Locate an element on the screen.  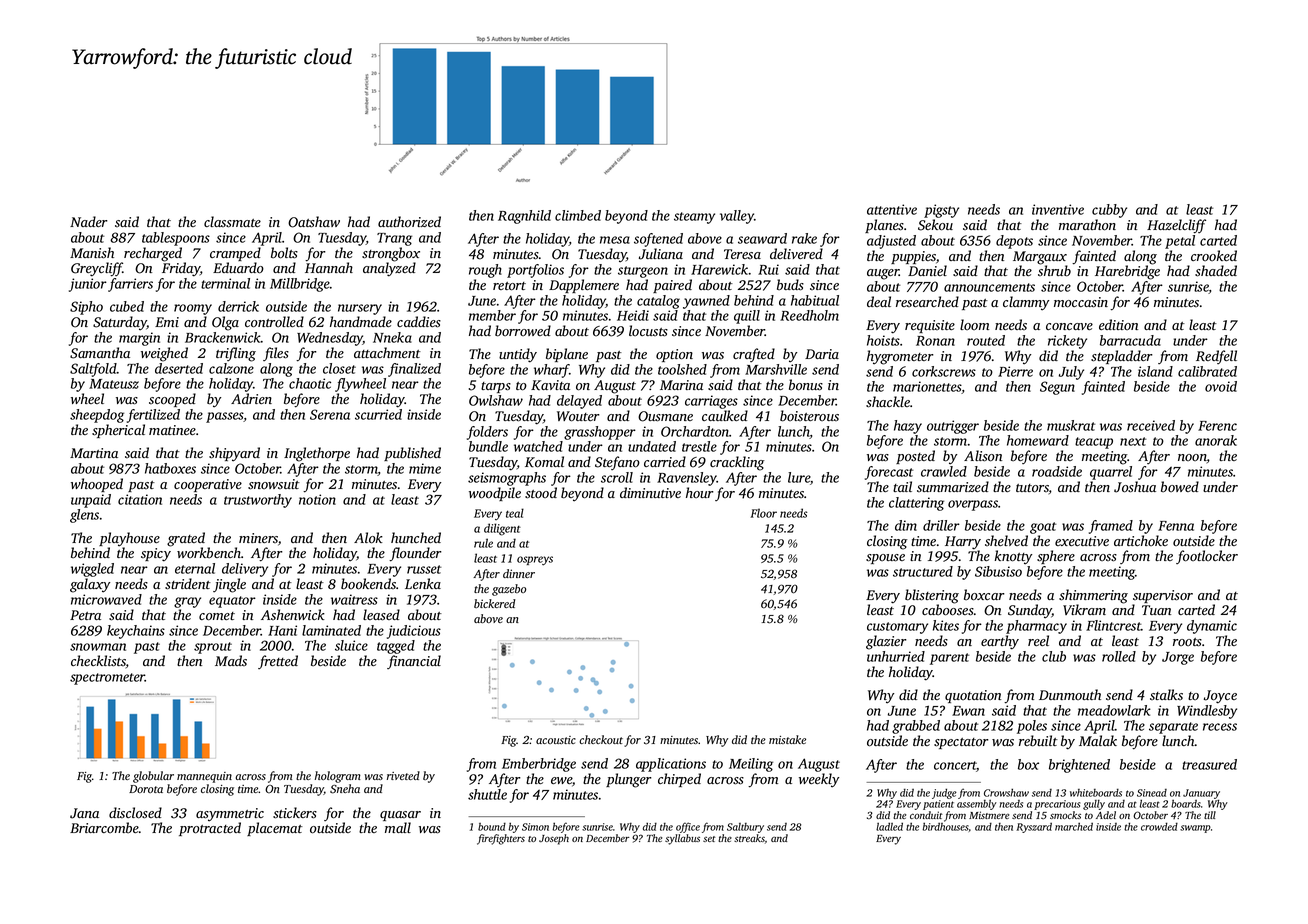
quotation is located at coordinates (973, 696).
